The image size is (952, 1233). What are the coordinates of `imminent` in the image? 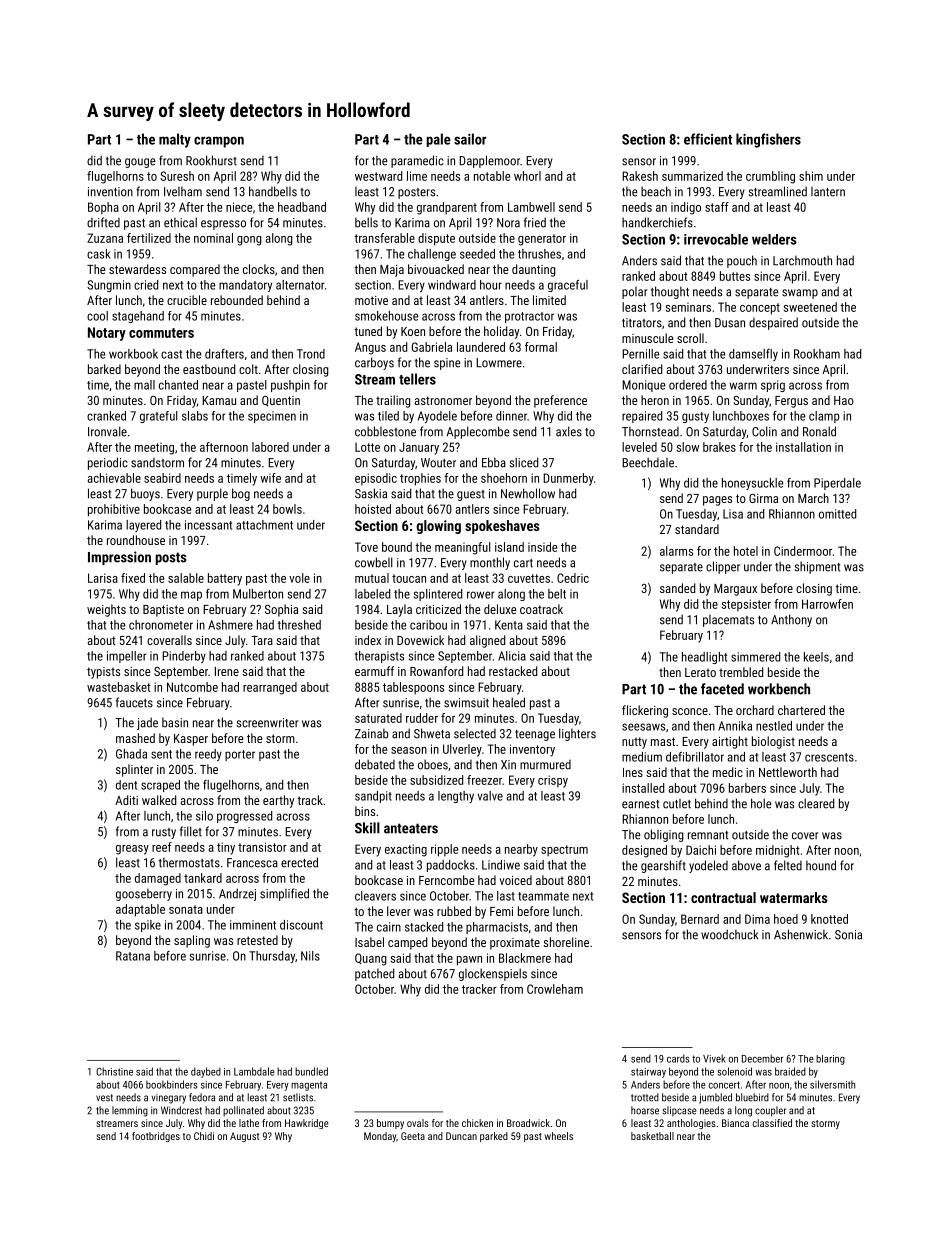 It's located at (253, 925).
